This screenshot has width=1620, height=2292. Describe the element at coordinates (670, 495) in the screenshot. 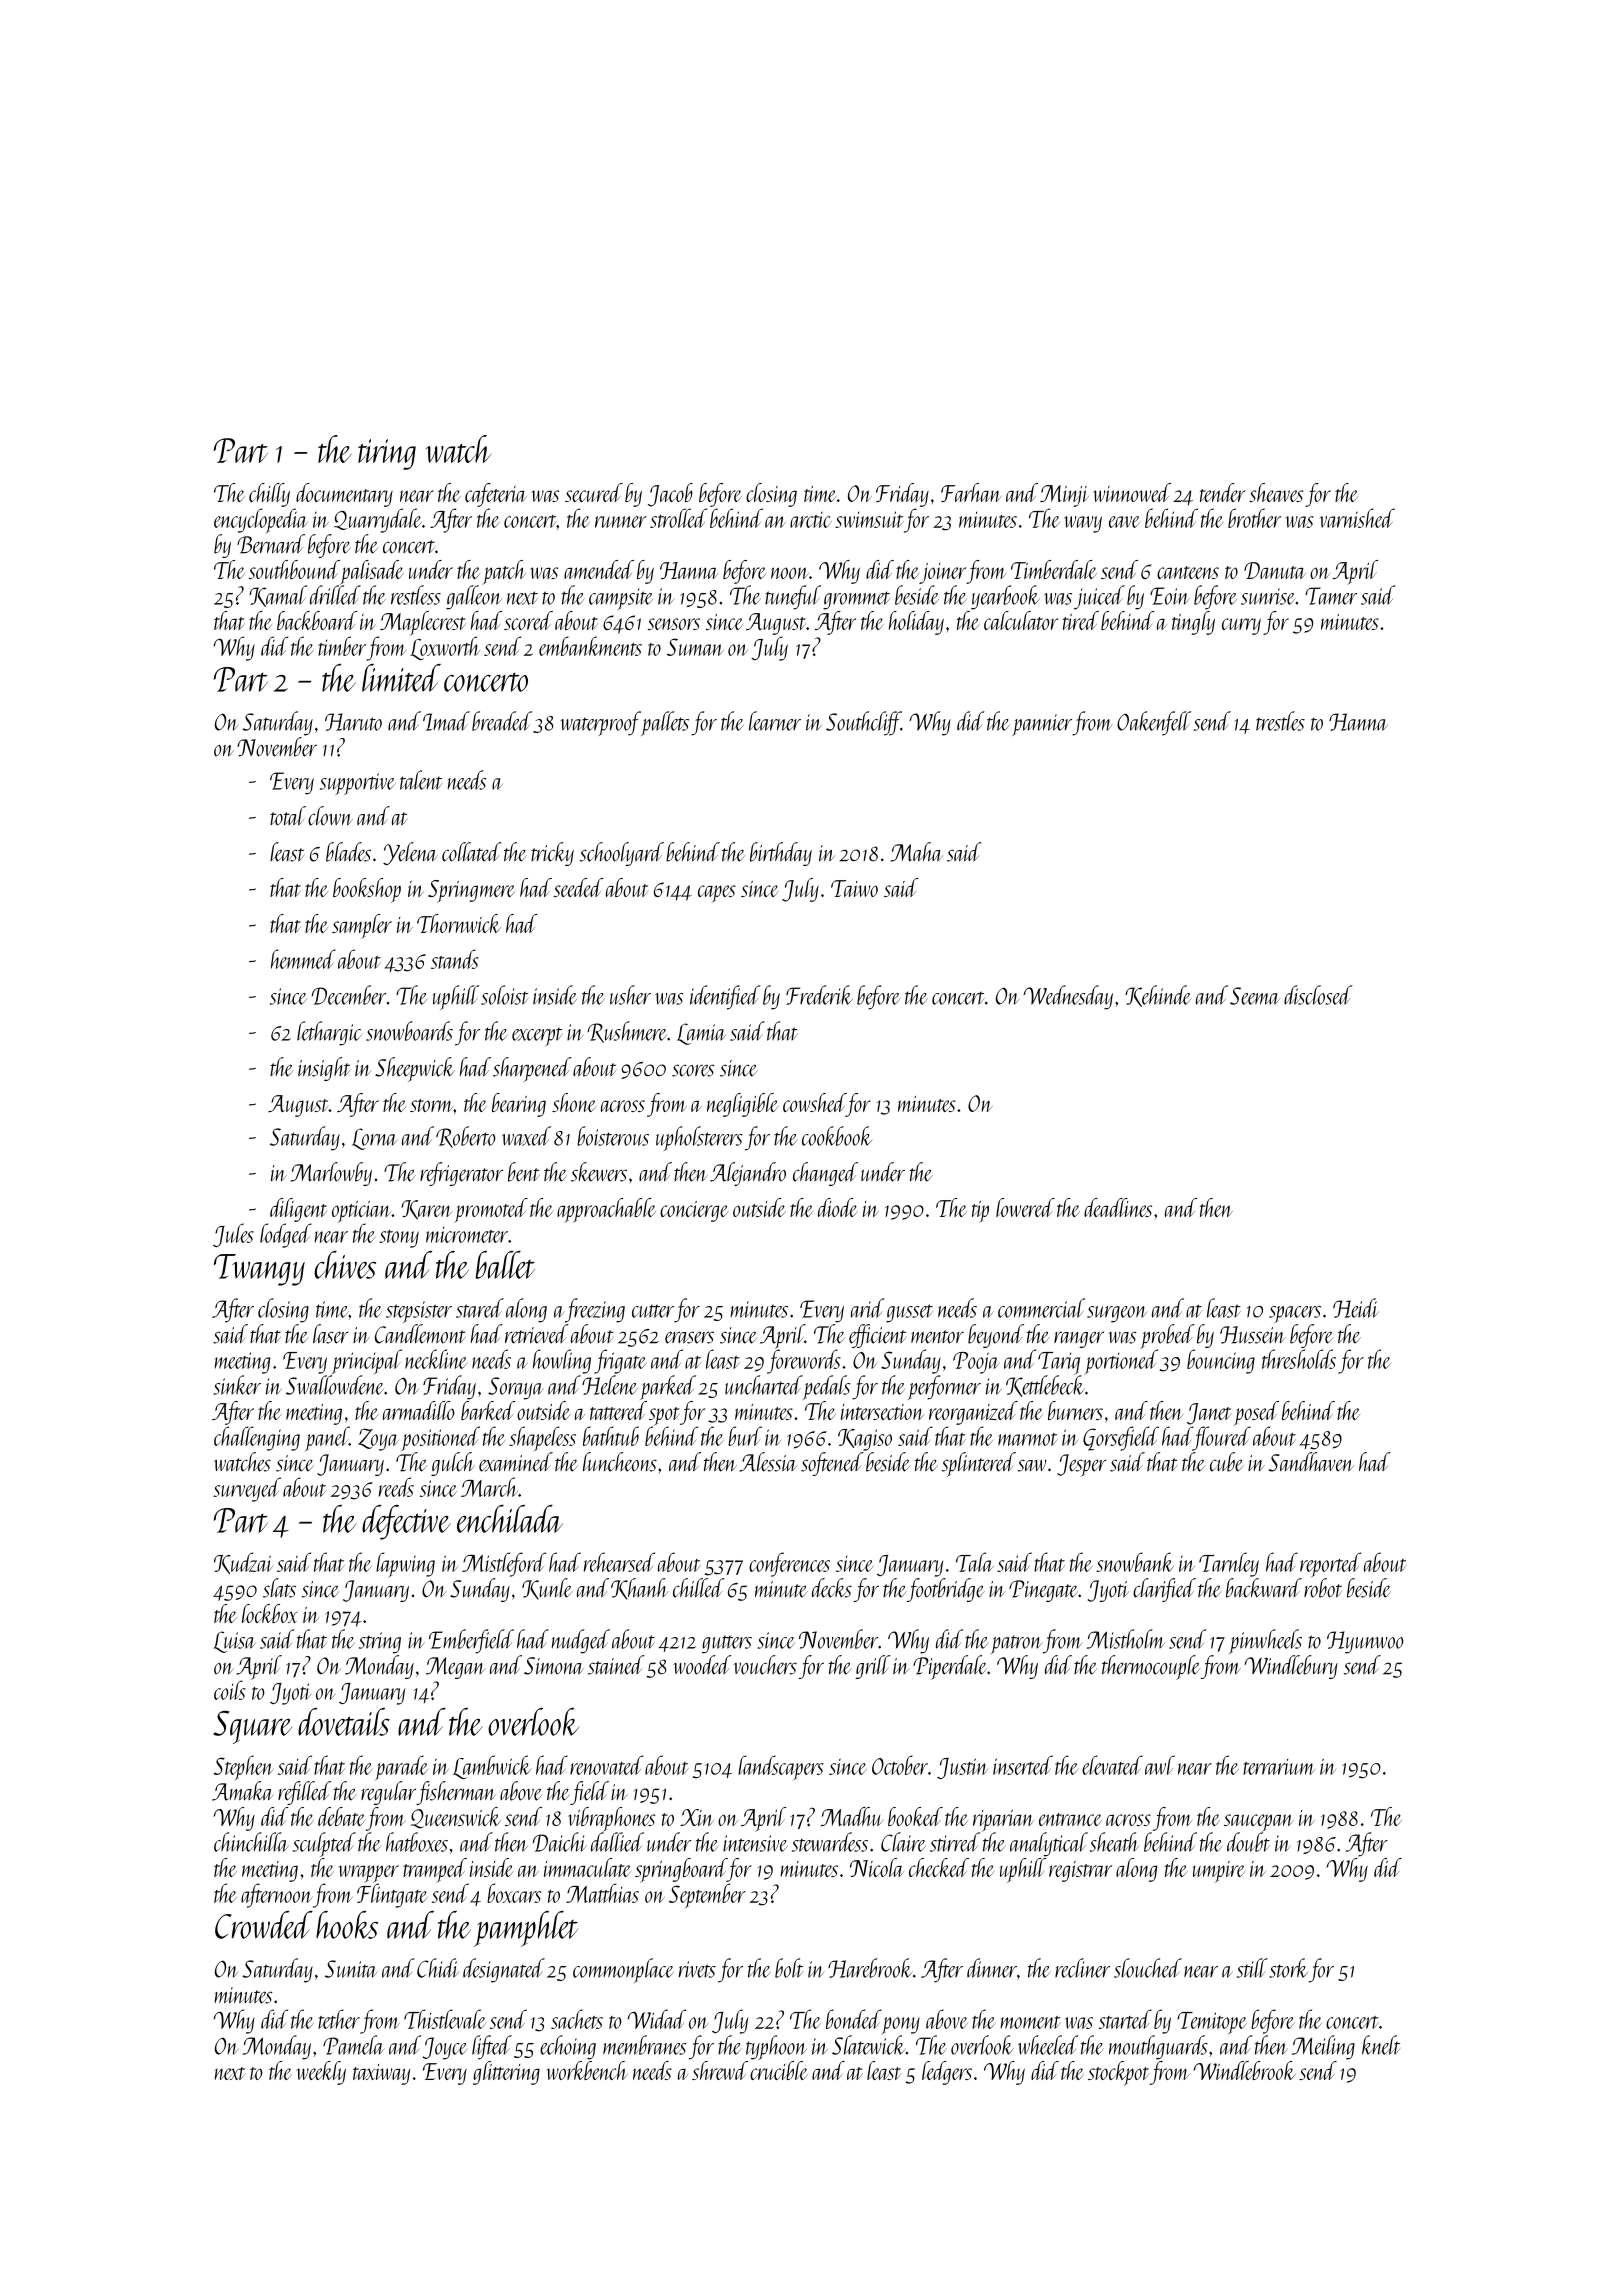

I see `Jacob` at that location.
